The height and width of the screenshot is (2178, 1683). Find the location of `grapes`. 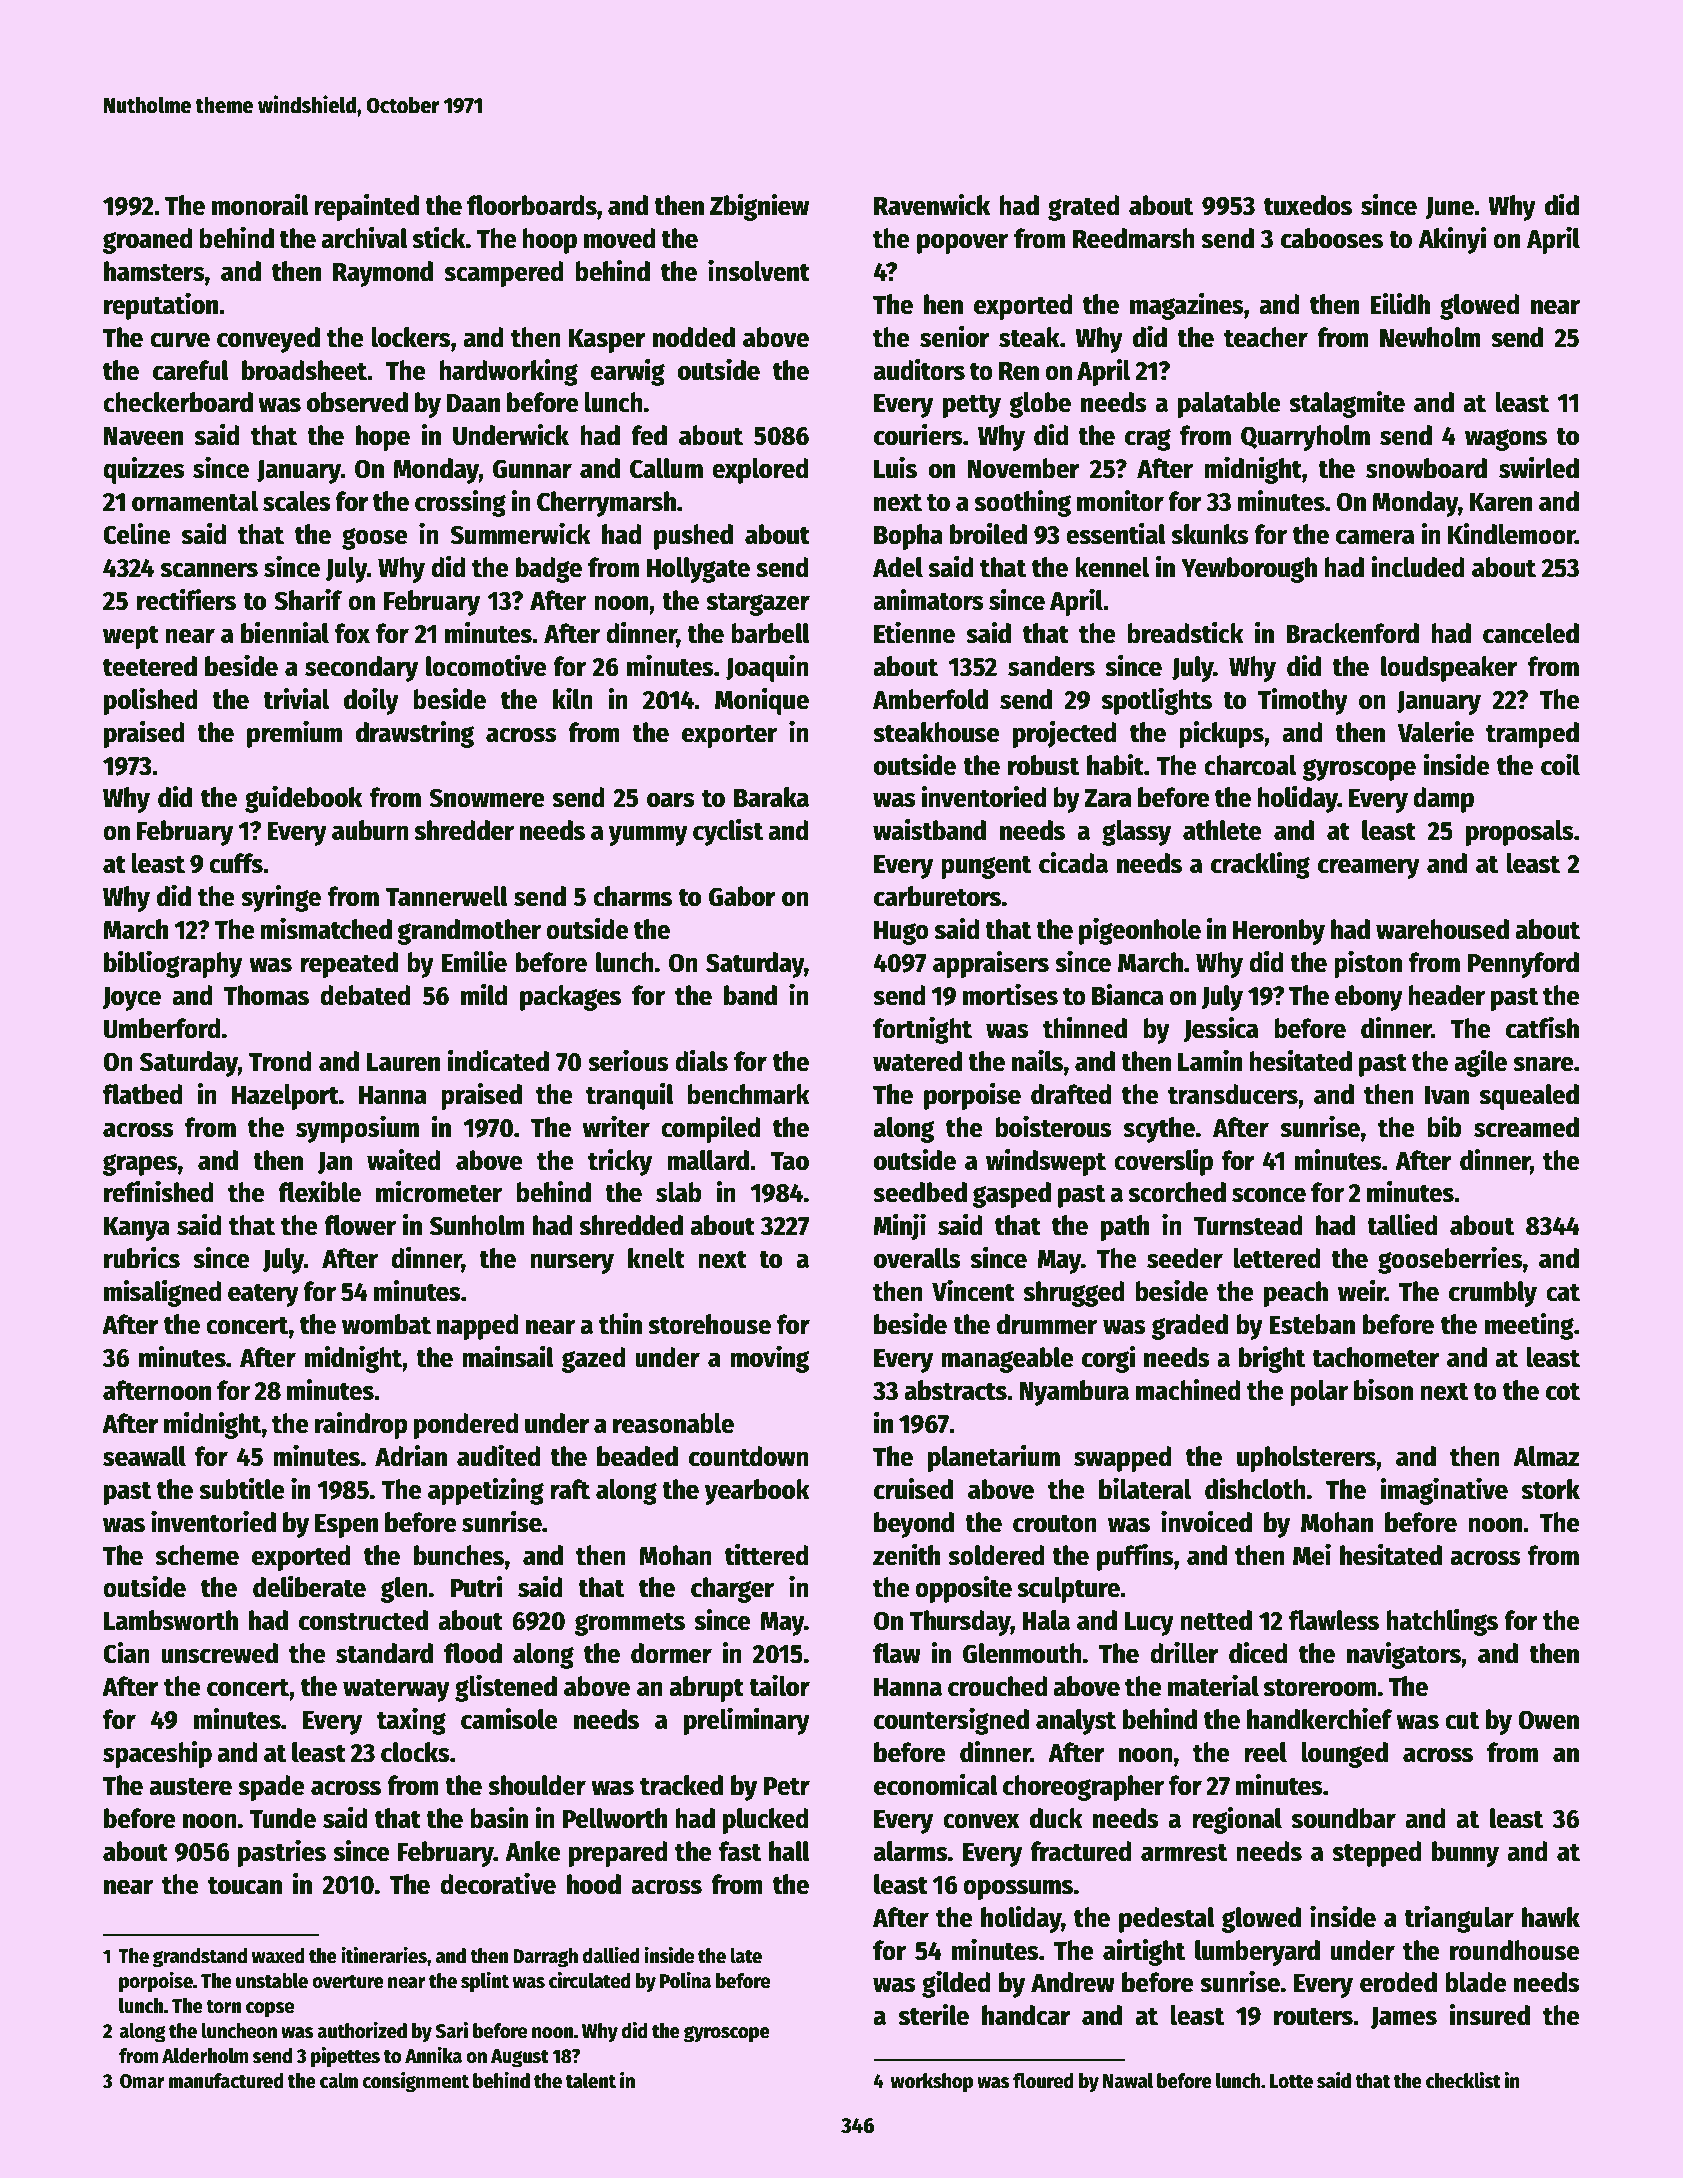

grapes is located at coordinates (140, 1165).
